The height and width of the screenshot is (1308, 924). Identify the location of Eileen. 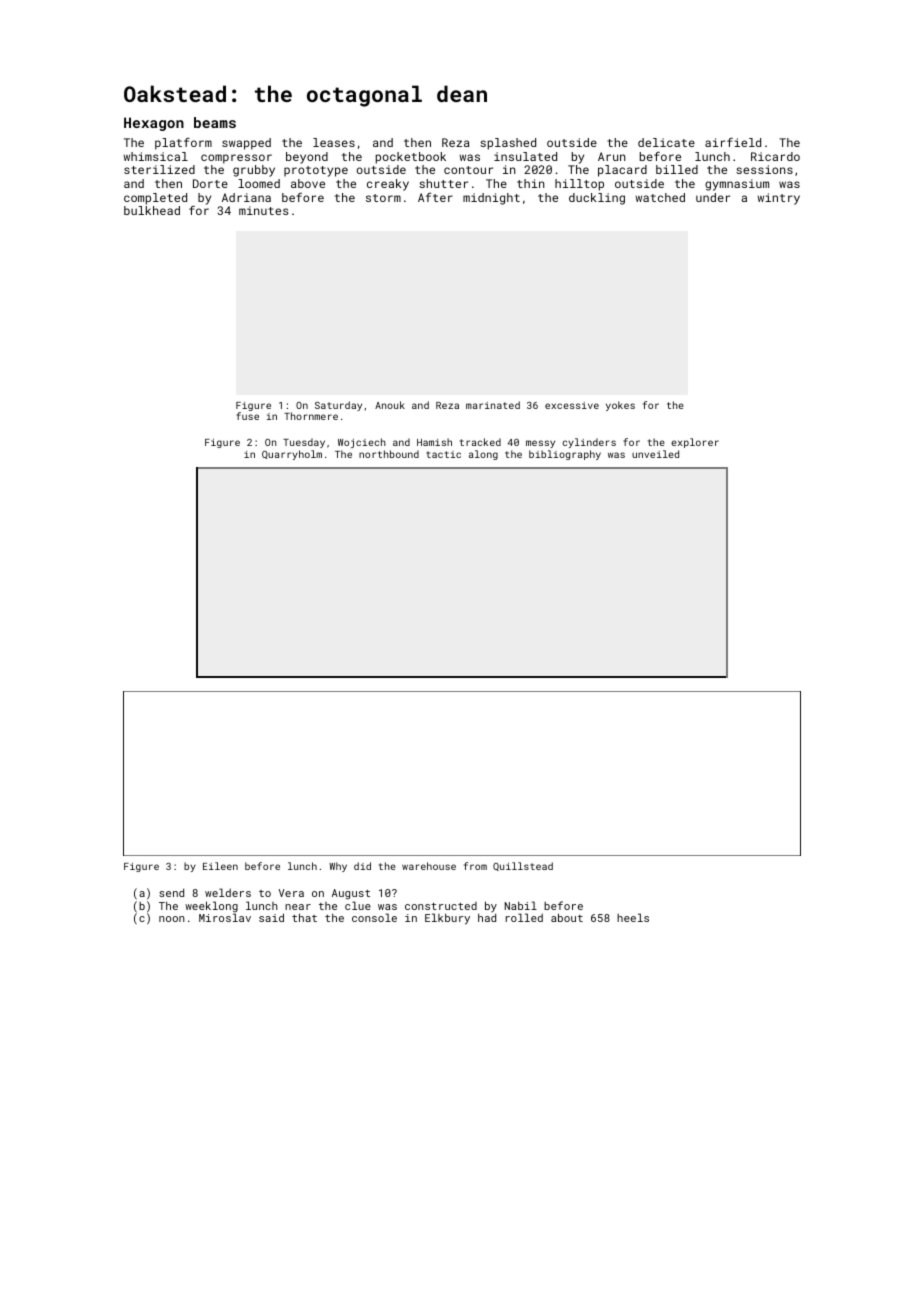
(220, 866).
